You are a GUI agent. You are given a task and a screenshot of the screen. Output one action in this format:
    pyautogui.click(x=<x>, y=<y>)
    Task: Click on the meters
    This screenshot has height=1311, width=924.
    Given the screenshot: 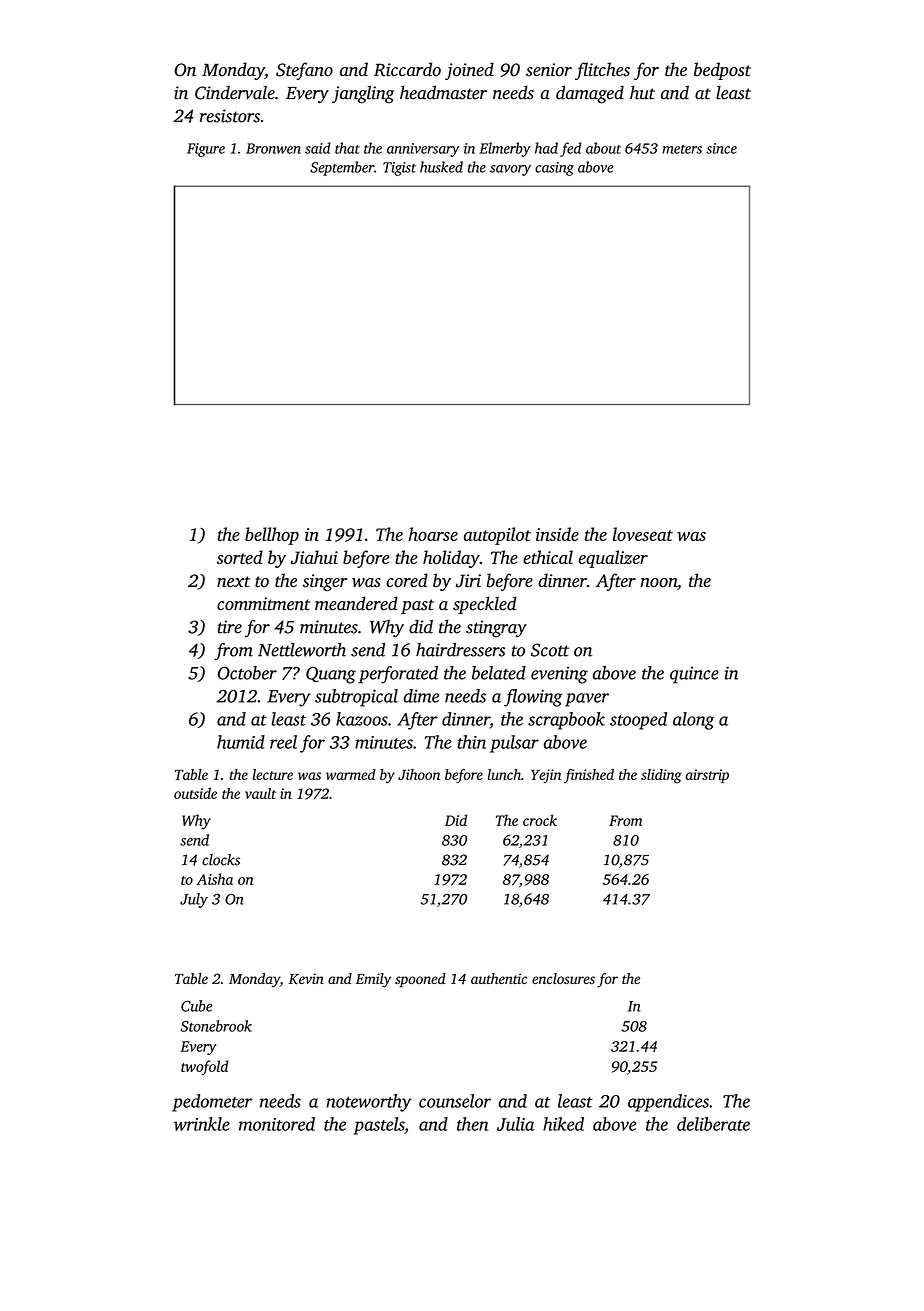 What is the action you would take?
    pyautogui.click(x=682, y=149)
